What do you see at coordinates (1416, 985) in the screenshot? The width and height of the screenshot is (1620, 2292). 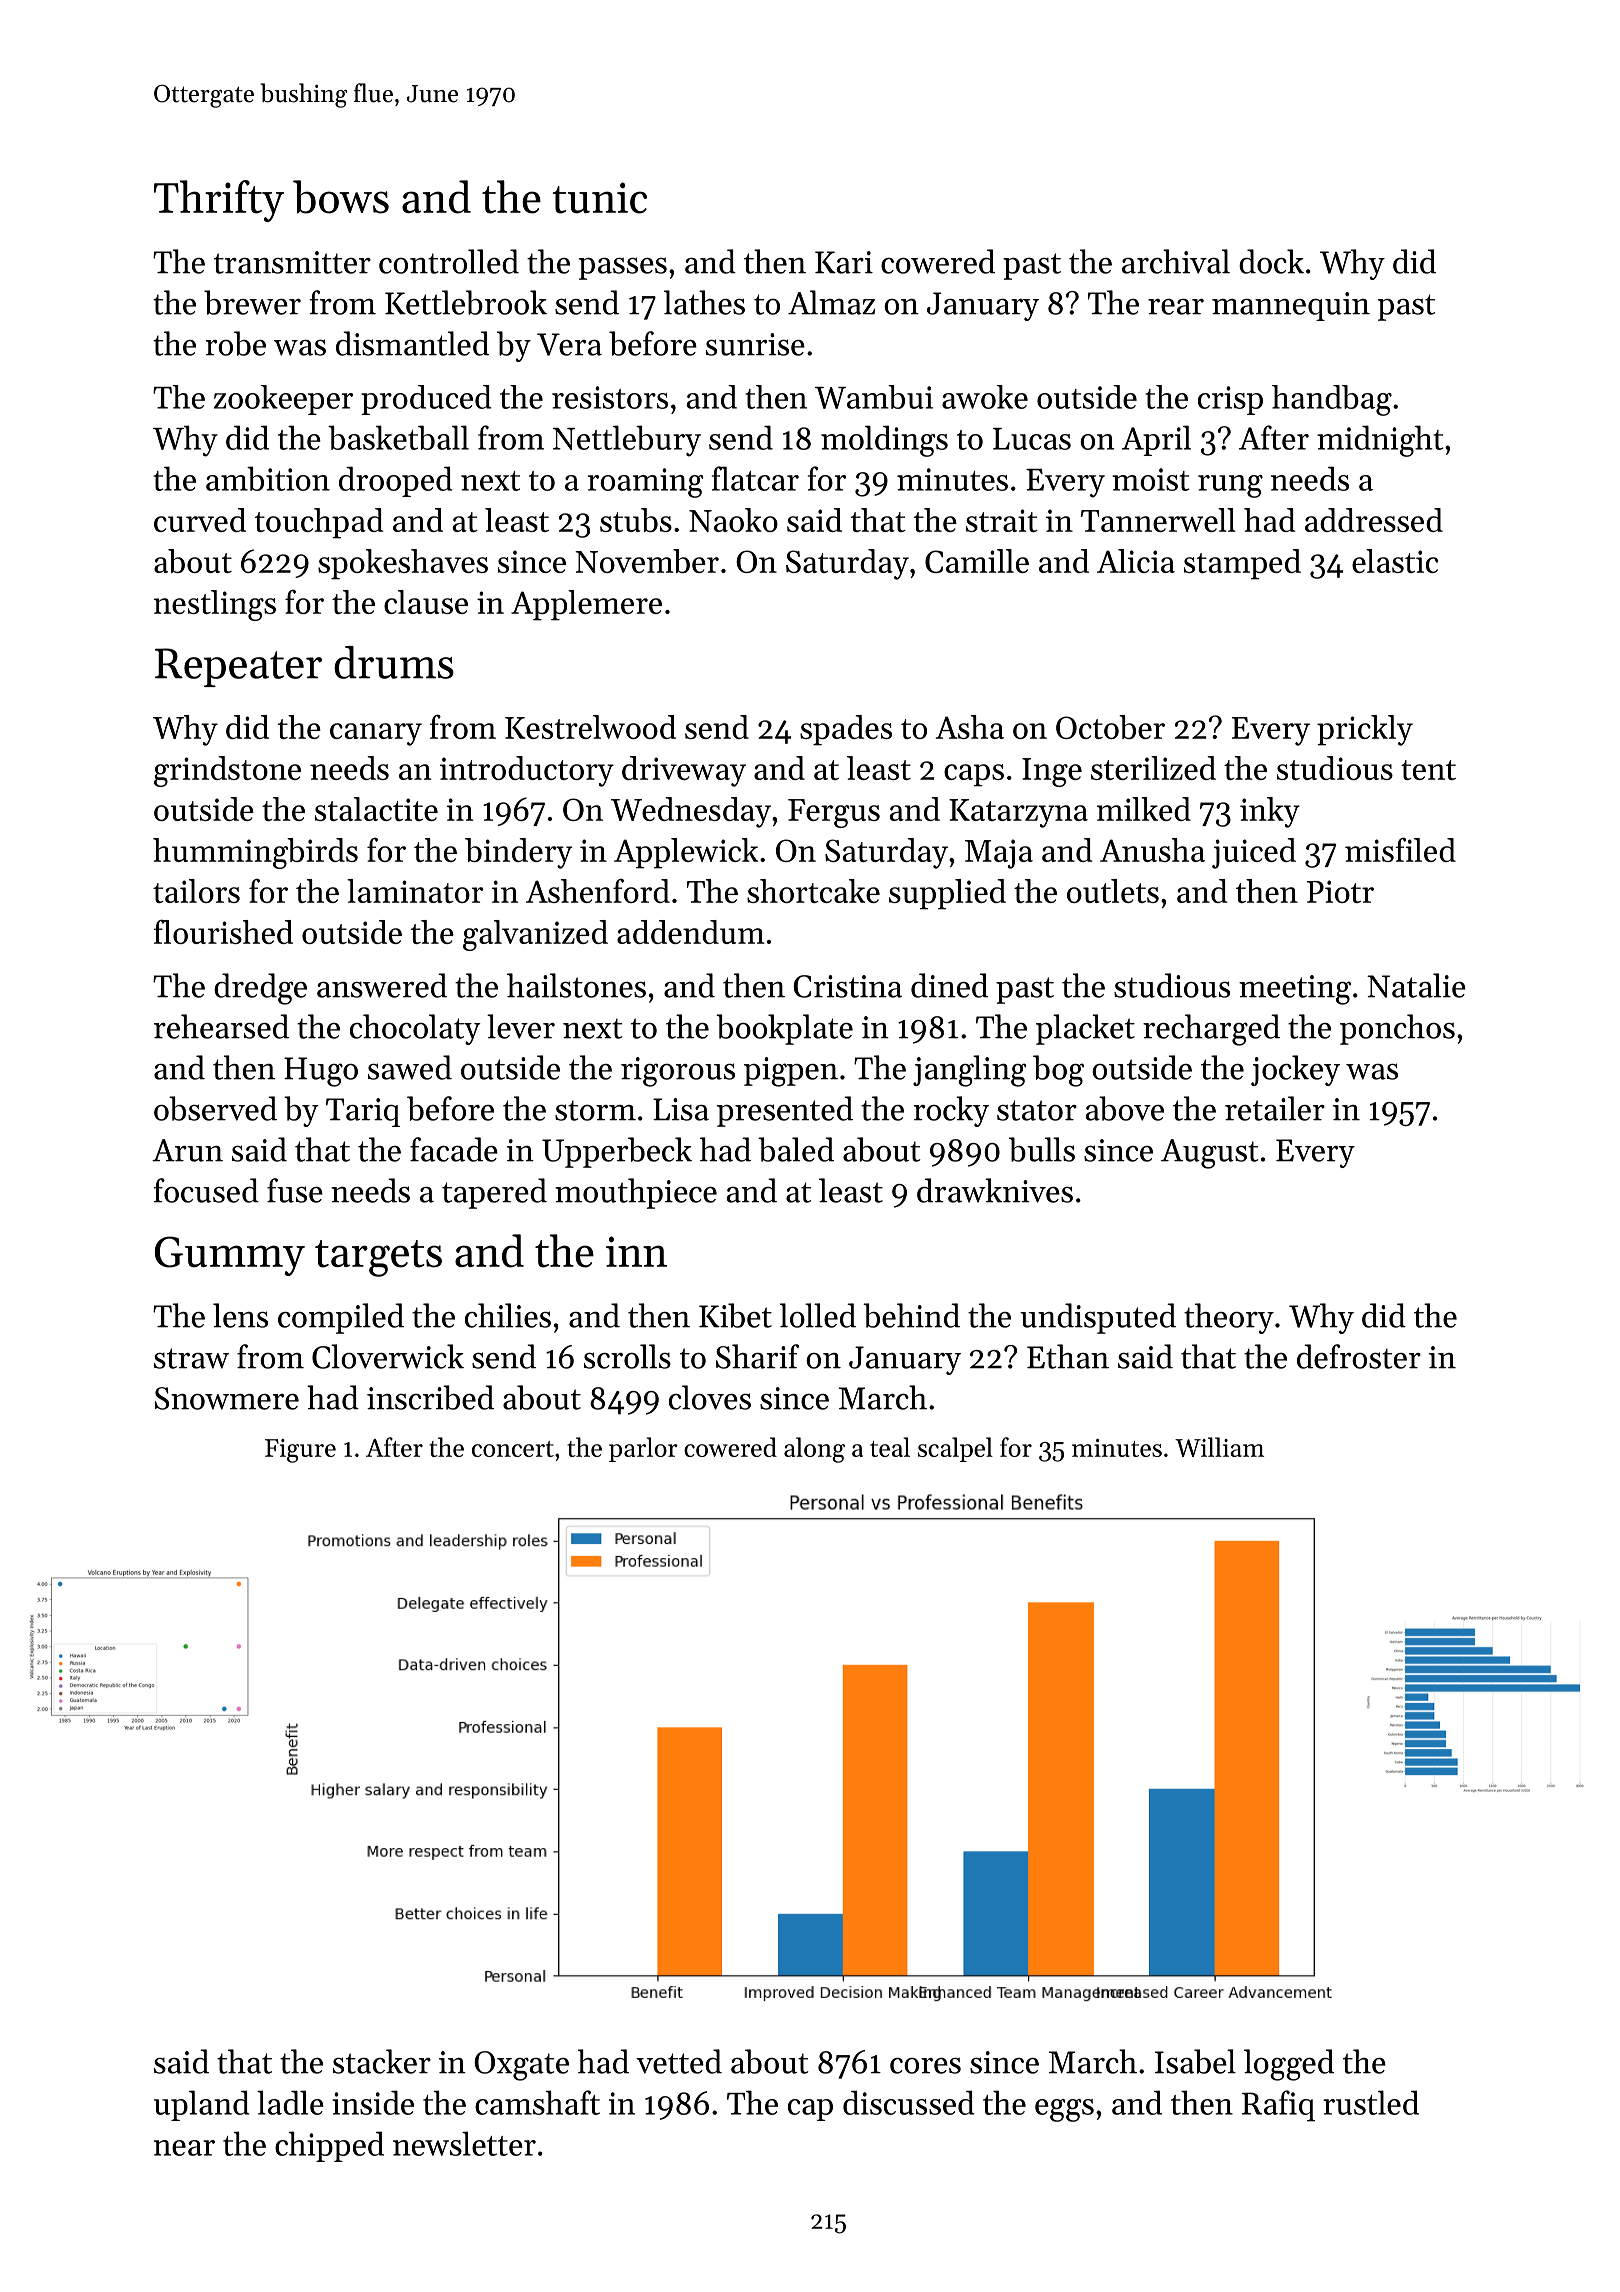 I see `Natalie` at bounding box center [1416, 985].
